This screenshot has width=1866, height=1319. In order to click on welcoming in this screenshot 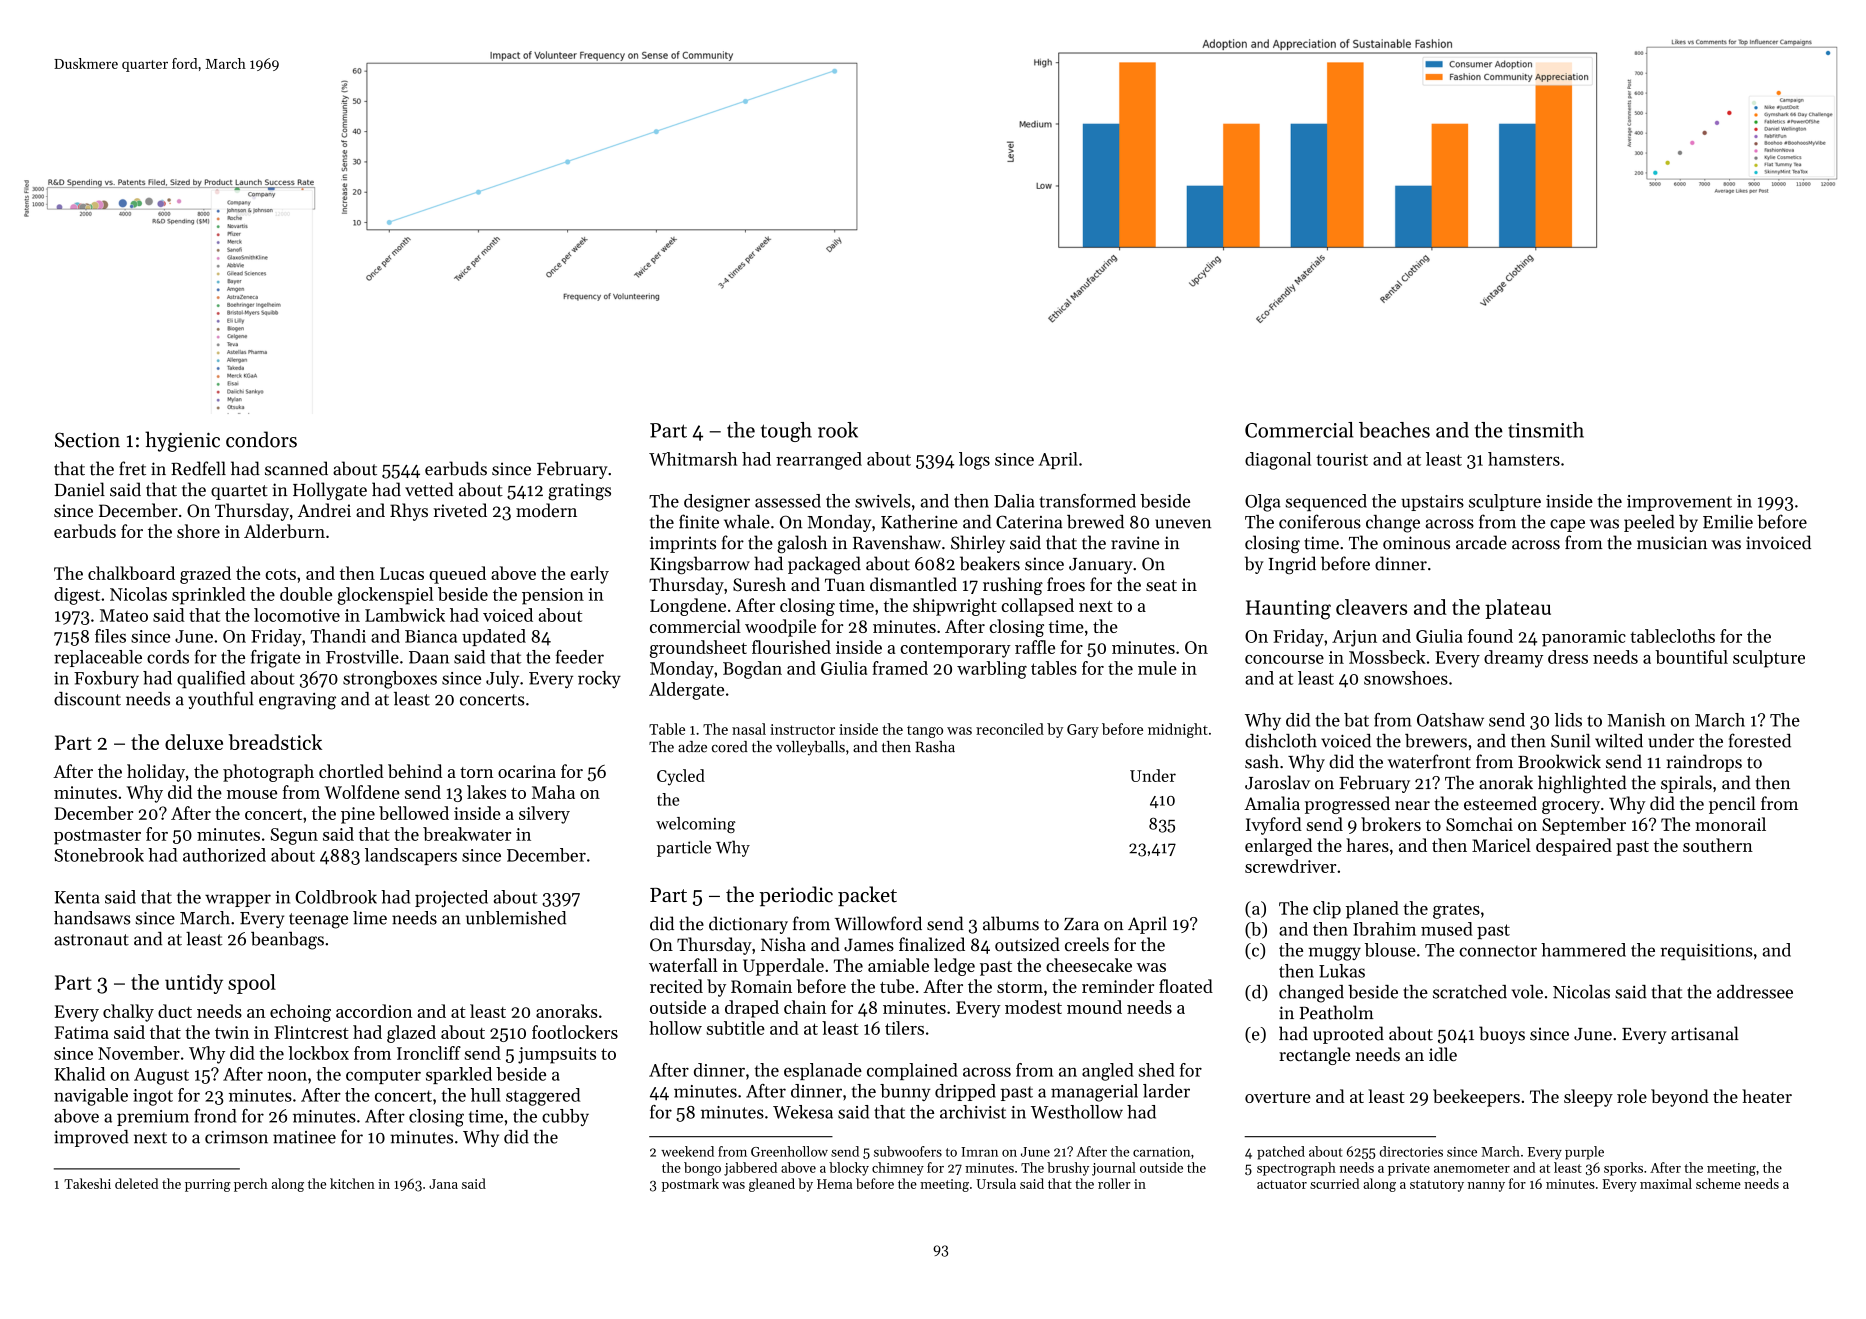, I will do `click(696, 825)`.
